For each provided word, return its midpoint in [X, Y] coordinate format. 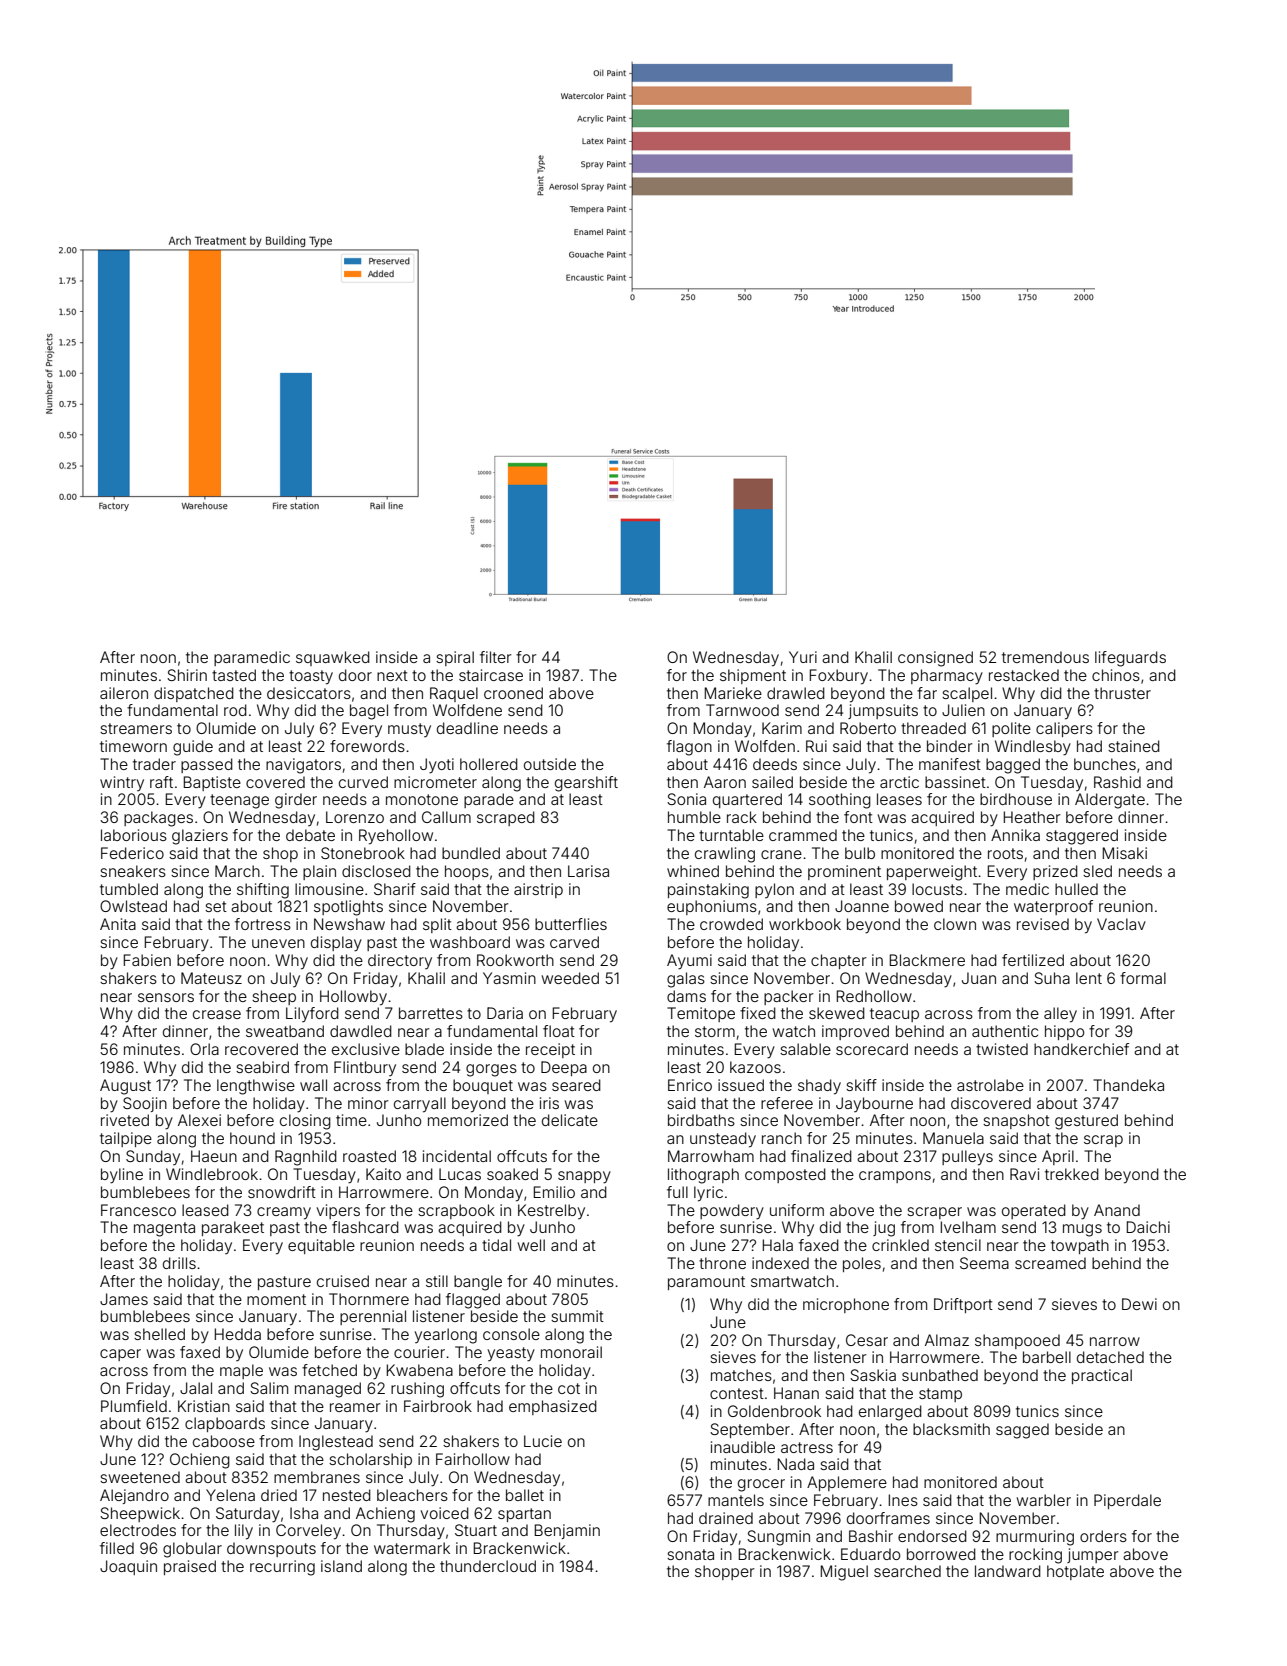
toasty [311, 677]
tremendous [1045, 657]
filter [496, 657]
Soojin [145, 1104]
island [341, 1566]
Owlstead [133, 906]
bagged [1013, 766]
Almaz [947, 1340]
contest [737, 1393]
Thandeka [1128, 1085]
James [124, 1299]
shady [819, 1087]
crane [781, 854]
